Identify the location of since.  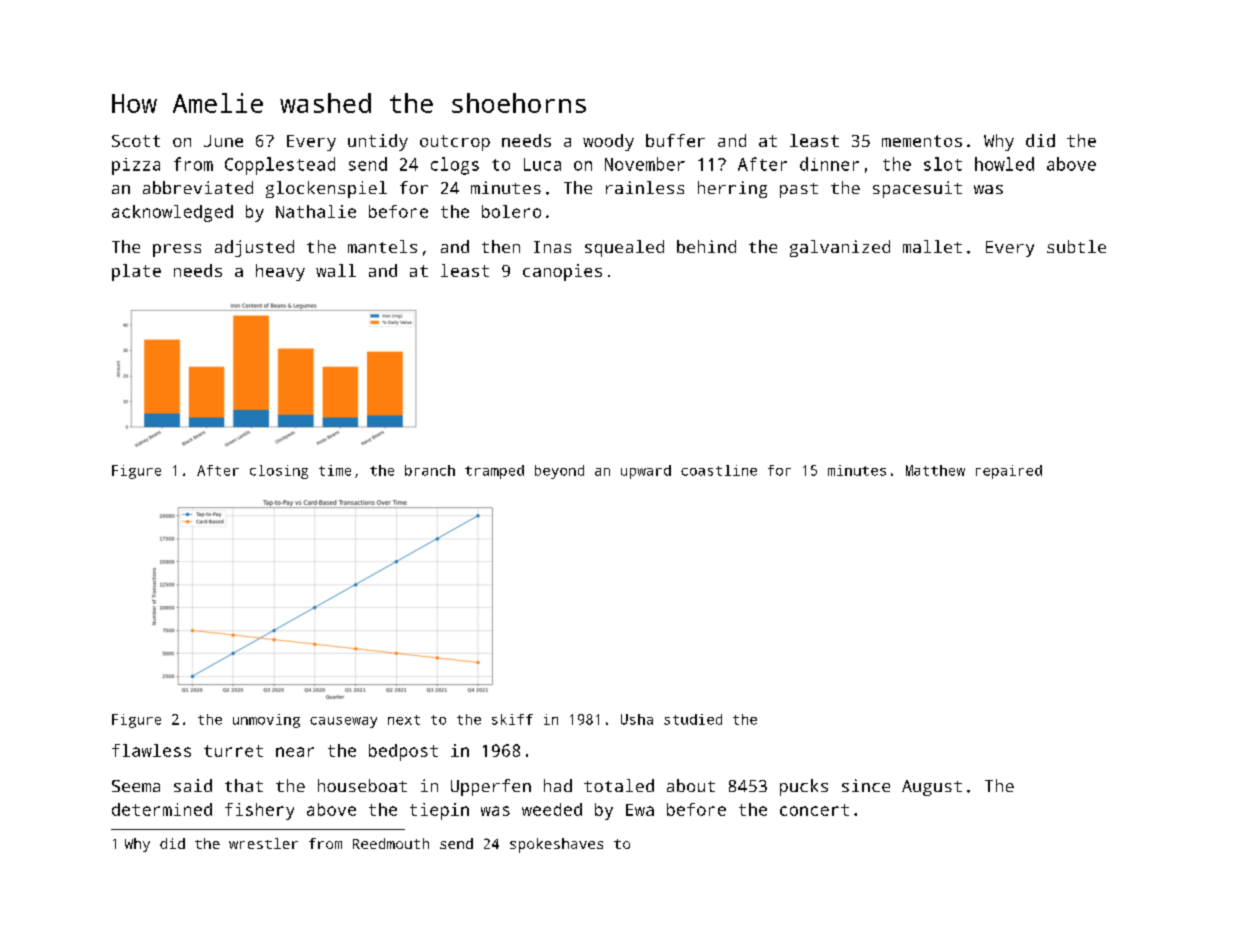
(866, 785).
